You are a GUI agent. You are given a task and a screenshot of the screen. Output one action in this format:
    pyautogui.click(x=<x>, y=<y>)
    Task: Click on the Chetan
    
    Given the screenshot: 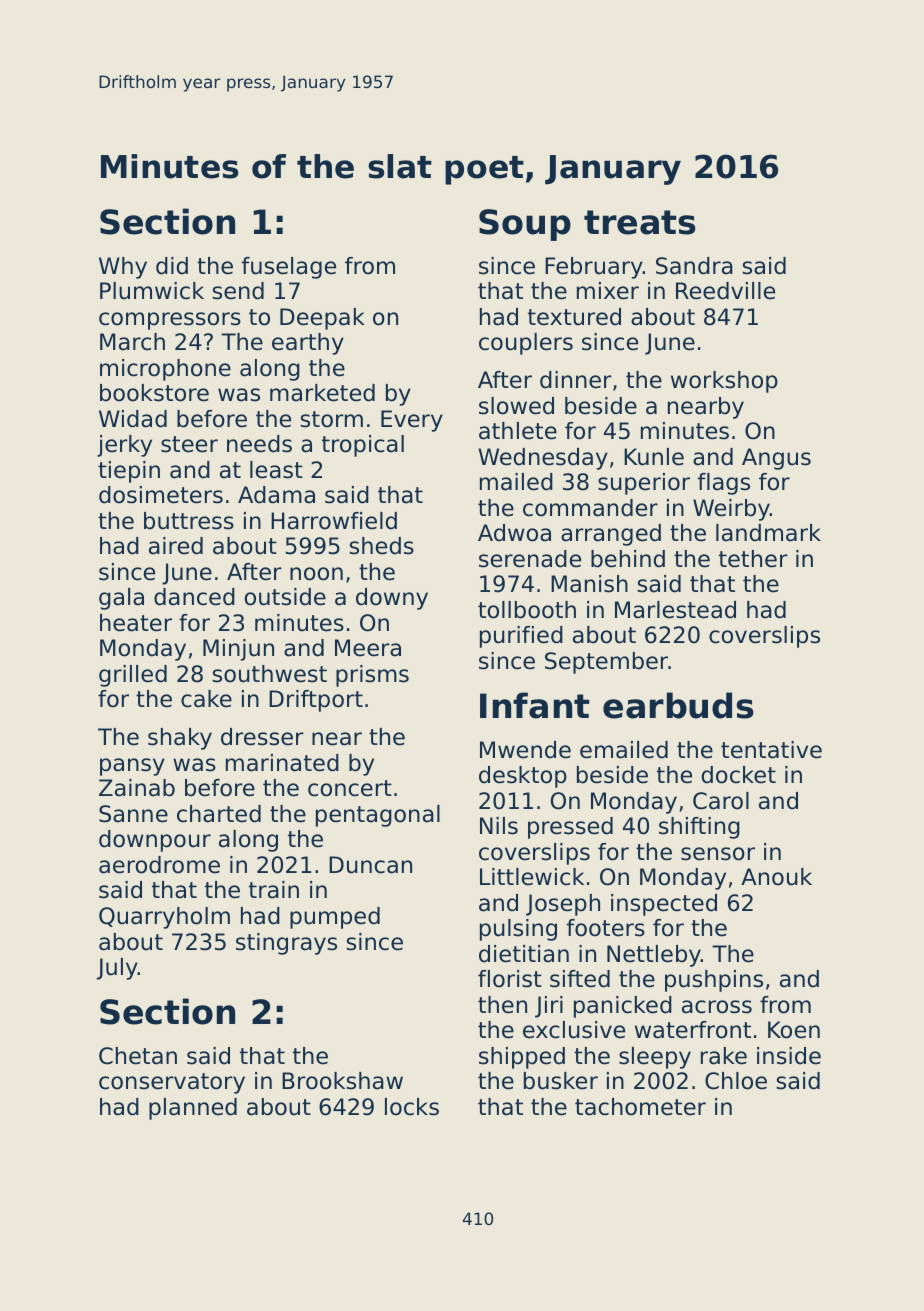 What is the action you would take?
    pyautogui.click(x=138, y=1056)
